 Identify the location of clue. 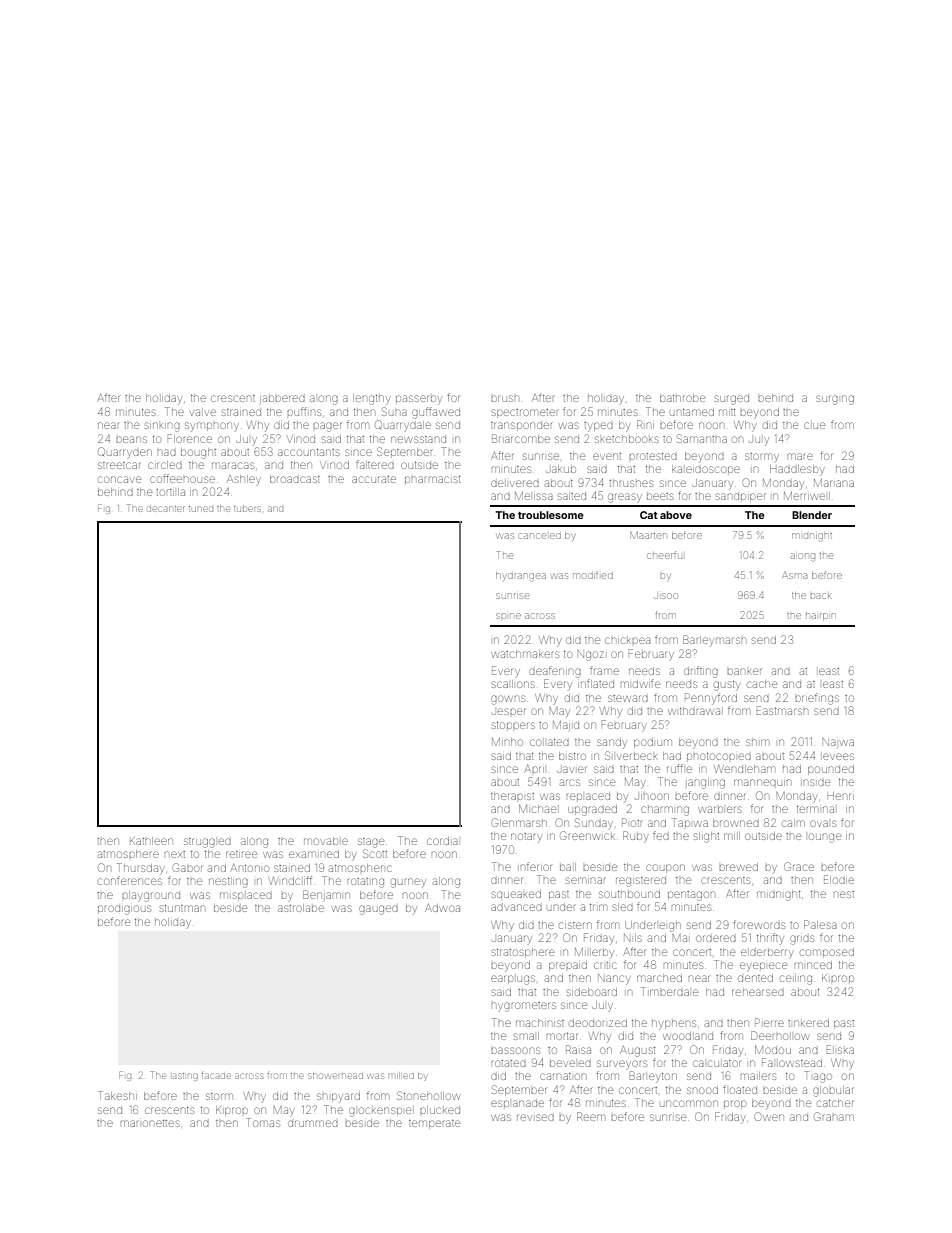
(814, 425).
